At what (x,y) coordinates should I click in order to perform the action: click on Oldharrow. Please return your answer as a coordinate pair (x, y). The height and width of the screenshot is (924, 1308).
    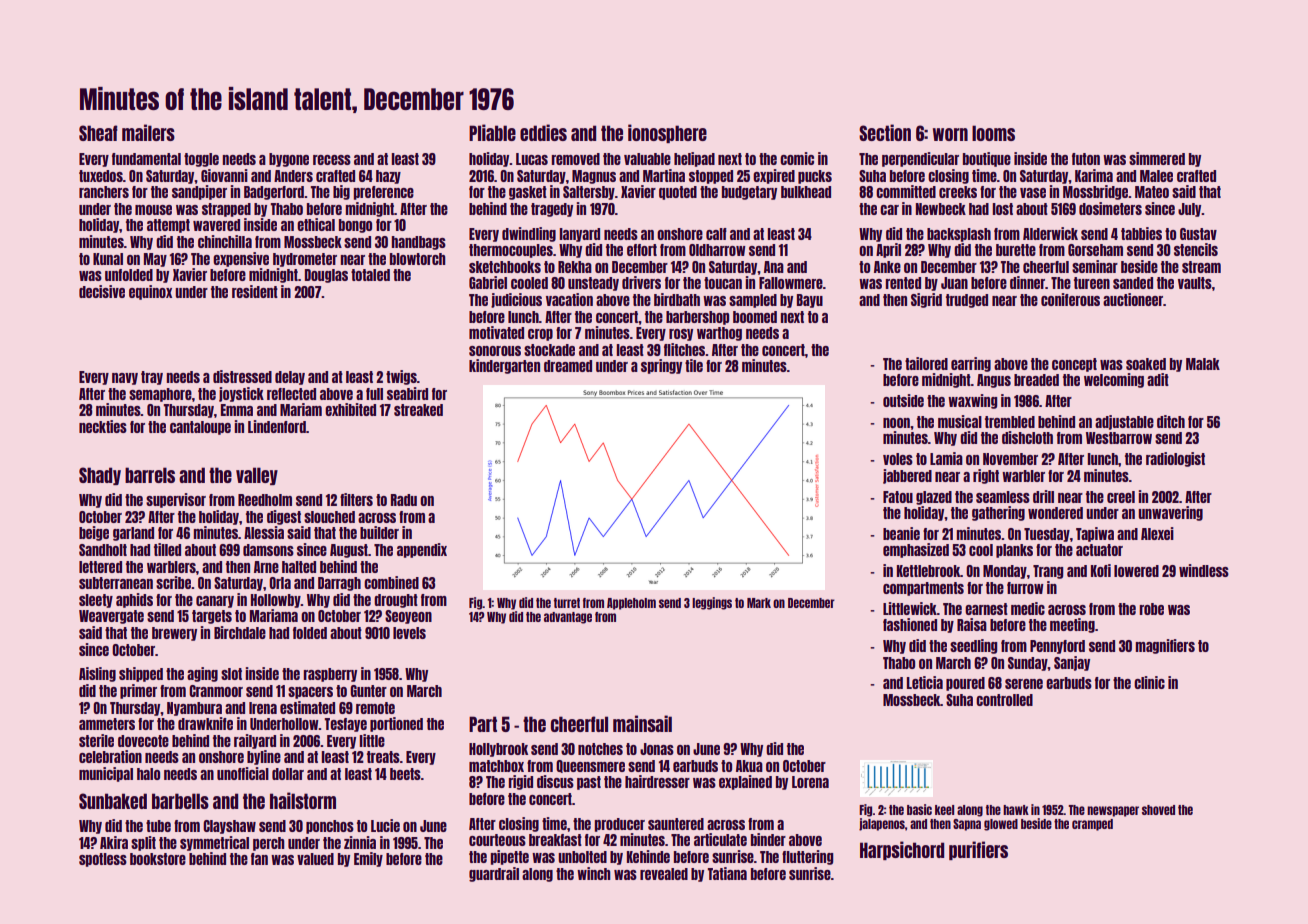
    Looking at the image, I should click on (717, 250).
